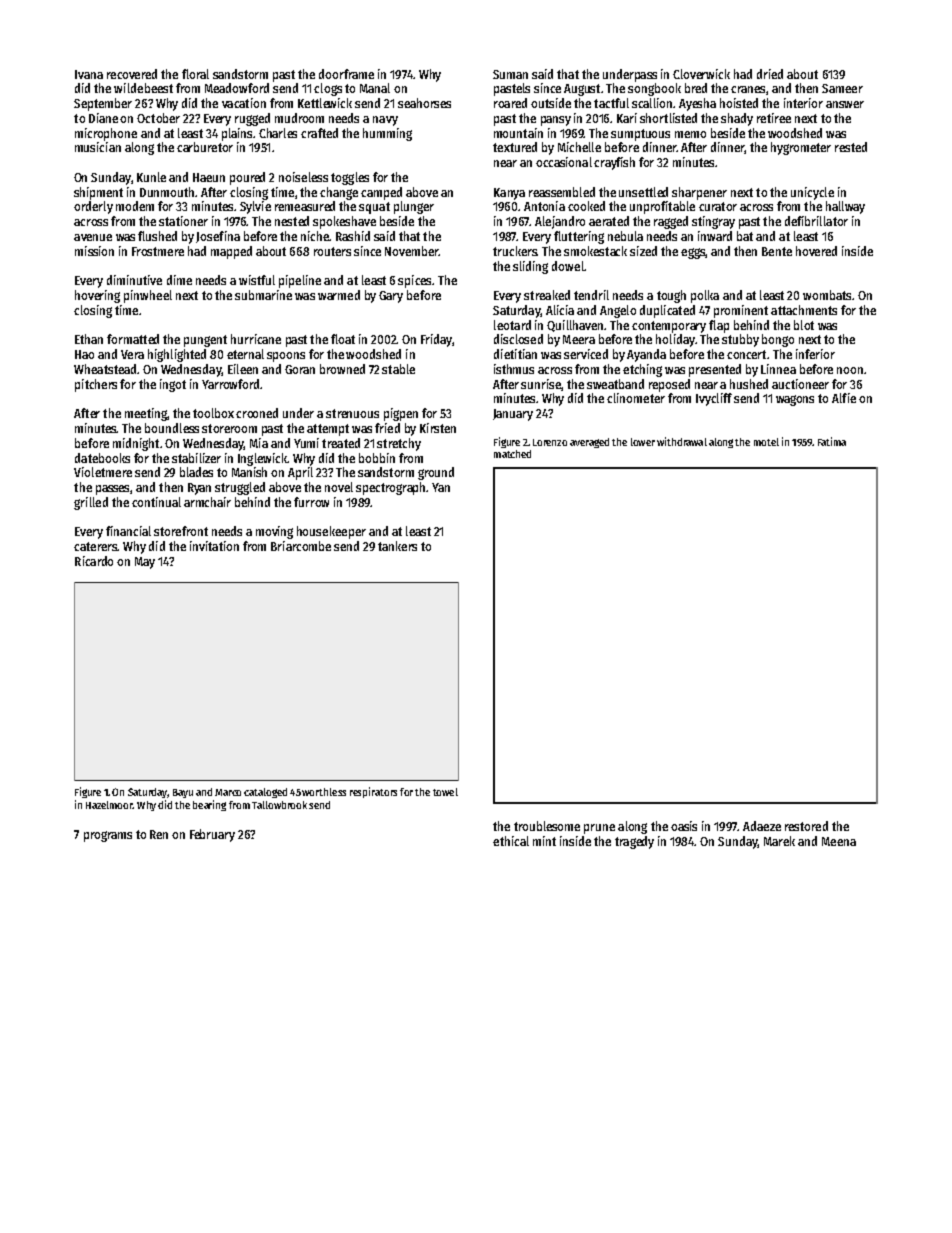 The image size is (952, 1233). What do you see at coordinates (195, 74) in the screenshot?
I see `floral` at bounding box center [195, 74].
